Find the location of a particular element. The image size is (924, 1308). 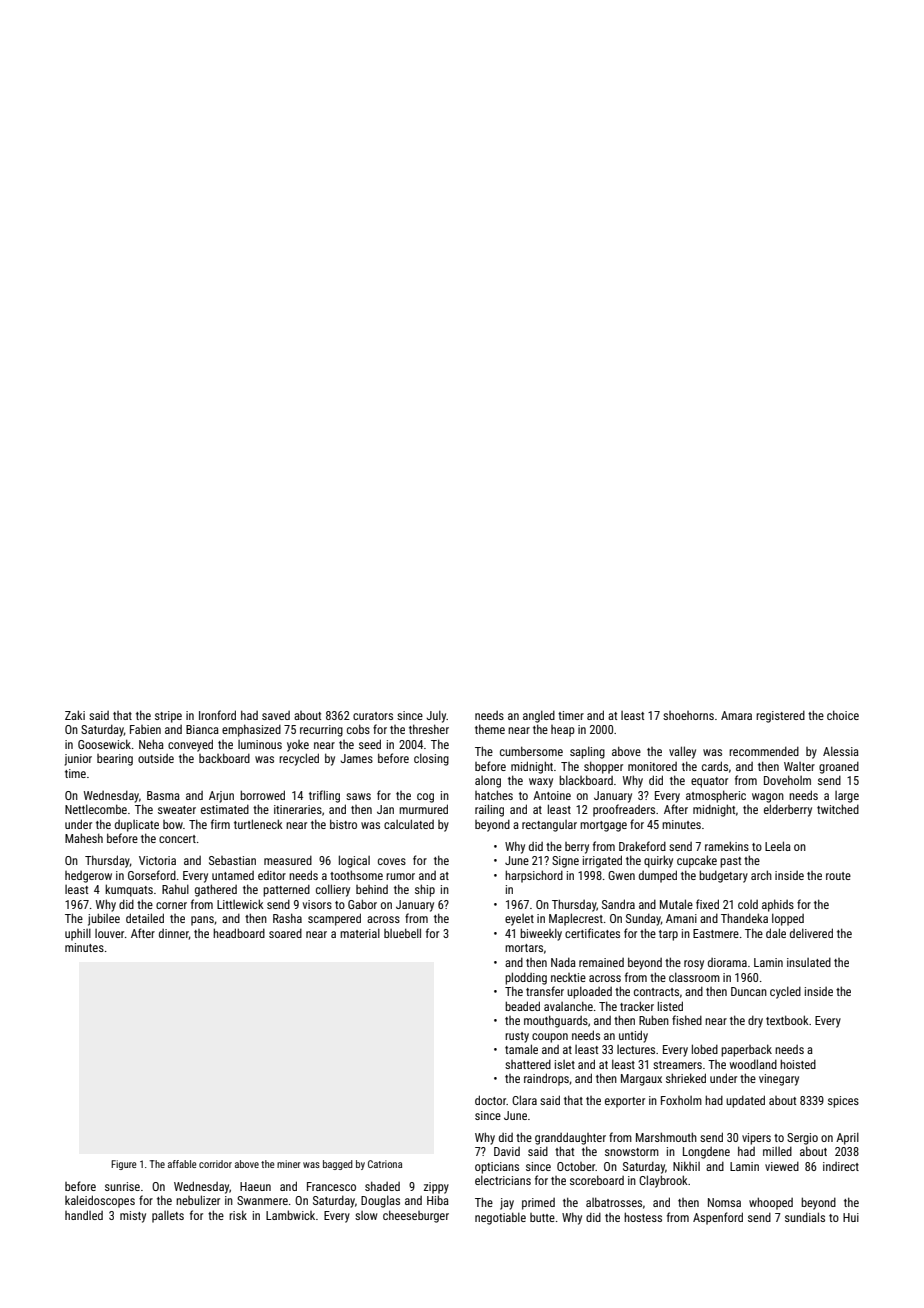

hedgerow is located at coordinates (88, 877).
